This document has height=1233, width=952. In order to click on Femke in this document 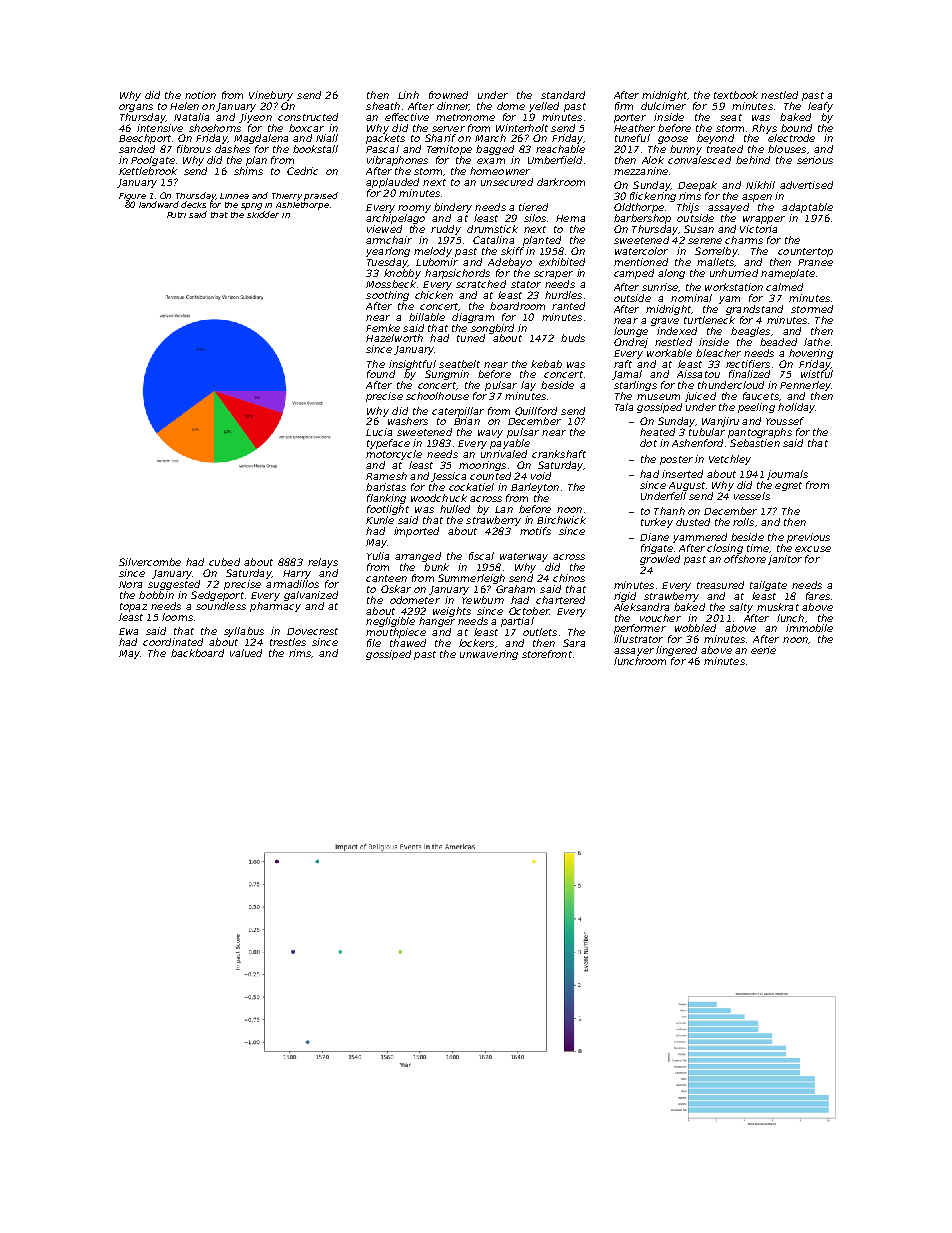, I will do `click(383, 328)`.
